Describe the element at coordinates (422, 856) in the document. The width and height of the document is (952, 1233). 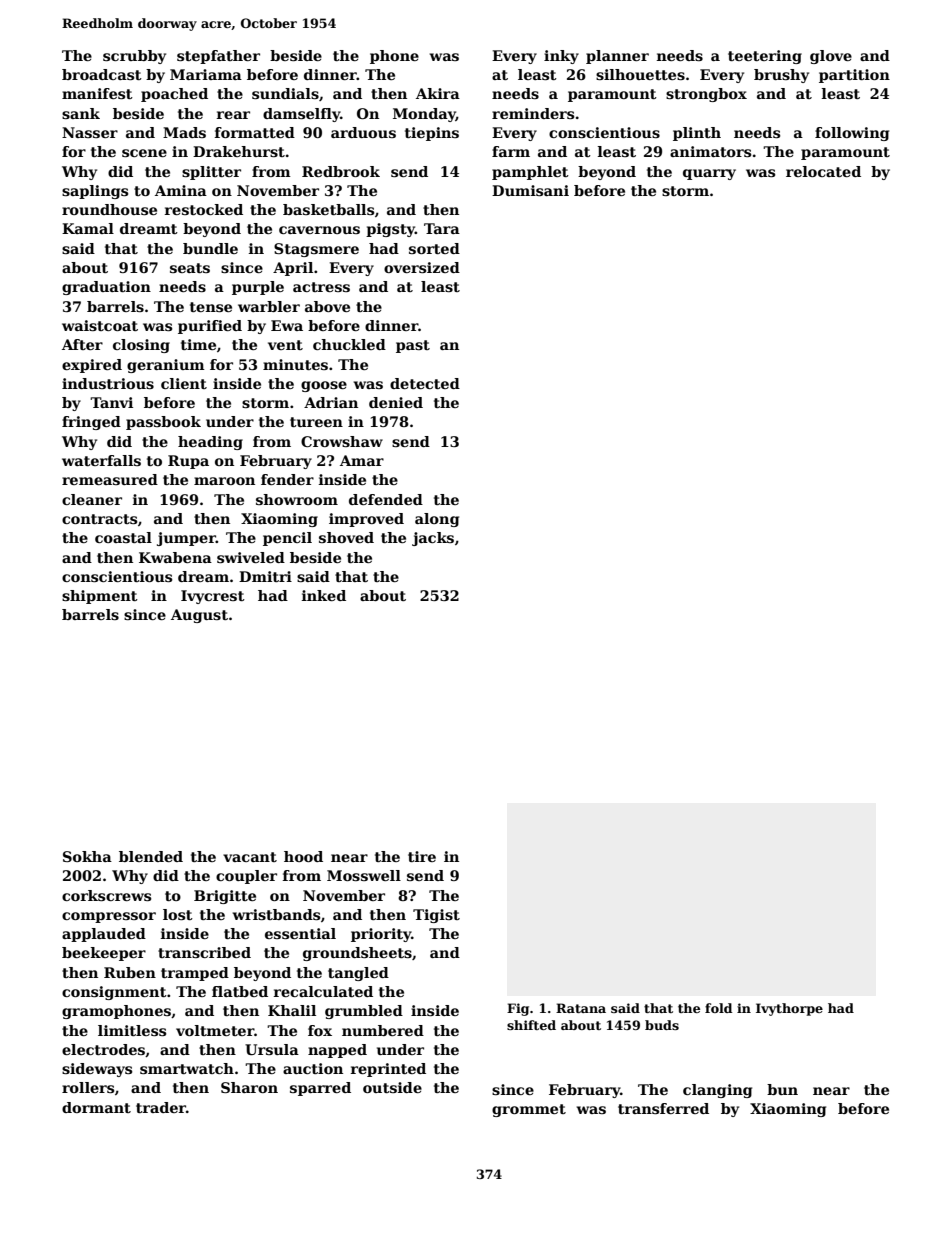
I see `tire` at that location.
